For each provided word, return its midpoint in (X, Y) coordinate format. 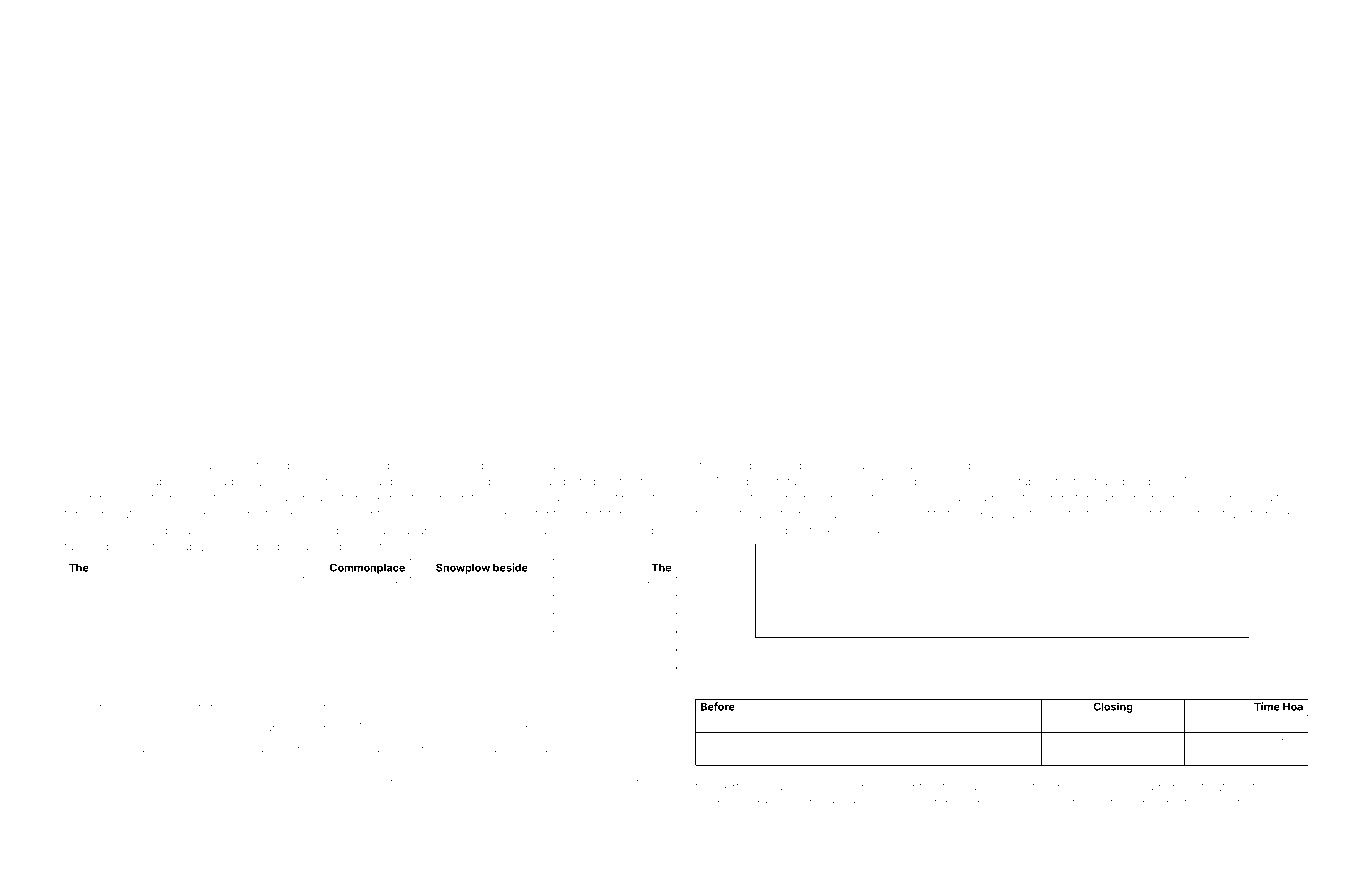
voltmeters (1123, 803)
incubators (973, 465)
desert (837, 465)
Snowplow (463, 568)
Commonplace (367, 568)
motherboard (731, 803)
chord (493, 623)
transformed (1256, 514)
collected (351, 465)
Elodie (84, 676)
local (143, 799)
